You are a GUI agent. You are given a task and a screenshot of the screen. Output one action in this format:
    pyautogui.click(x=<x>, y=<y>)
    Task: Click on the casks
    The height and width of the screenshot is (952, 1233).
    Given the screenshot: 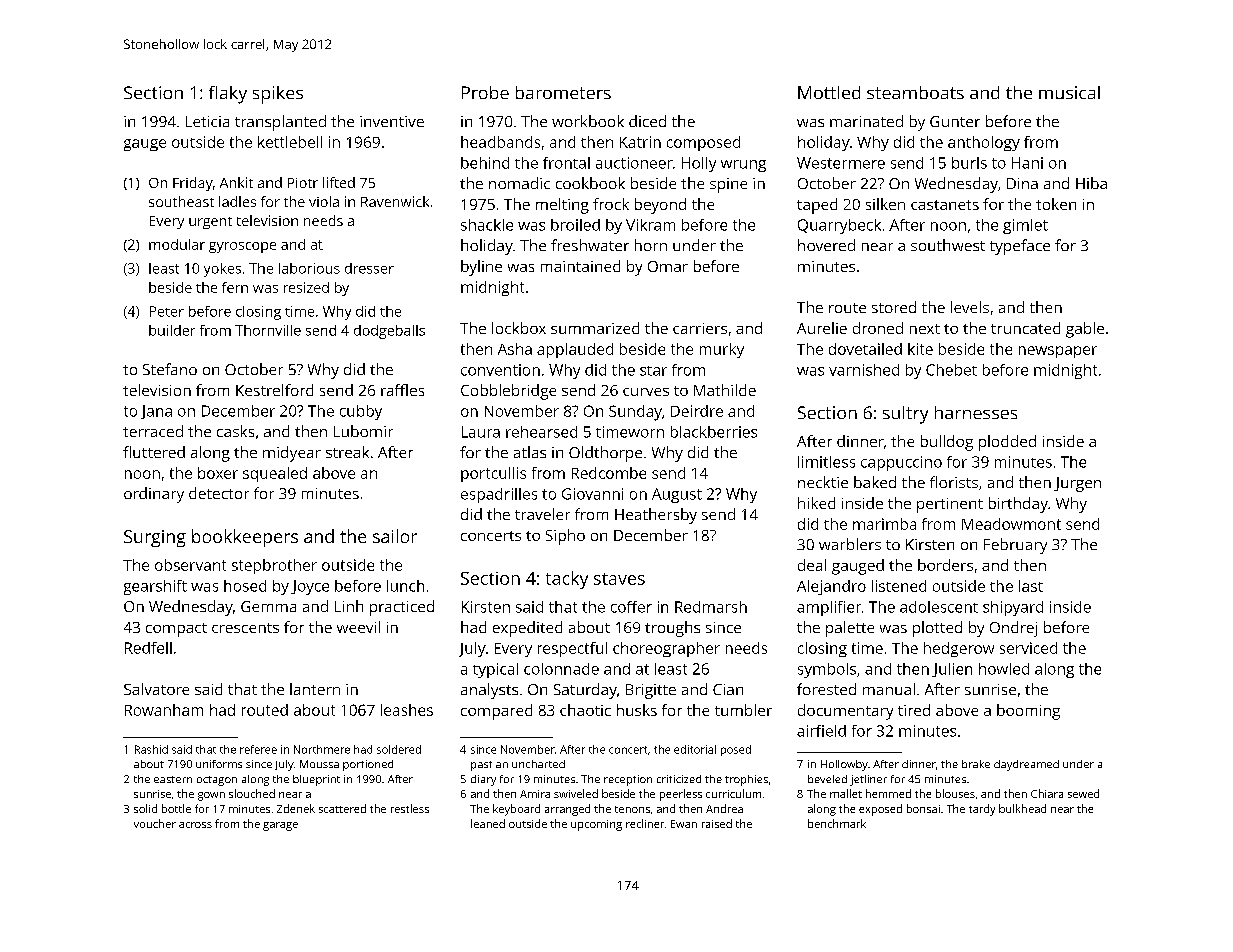 What is the action you would take?
    pyautogui.click(x=235, y=431)
